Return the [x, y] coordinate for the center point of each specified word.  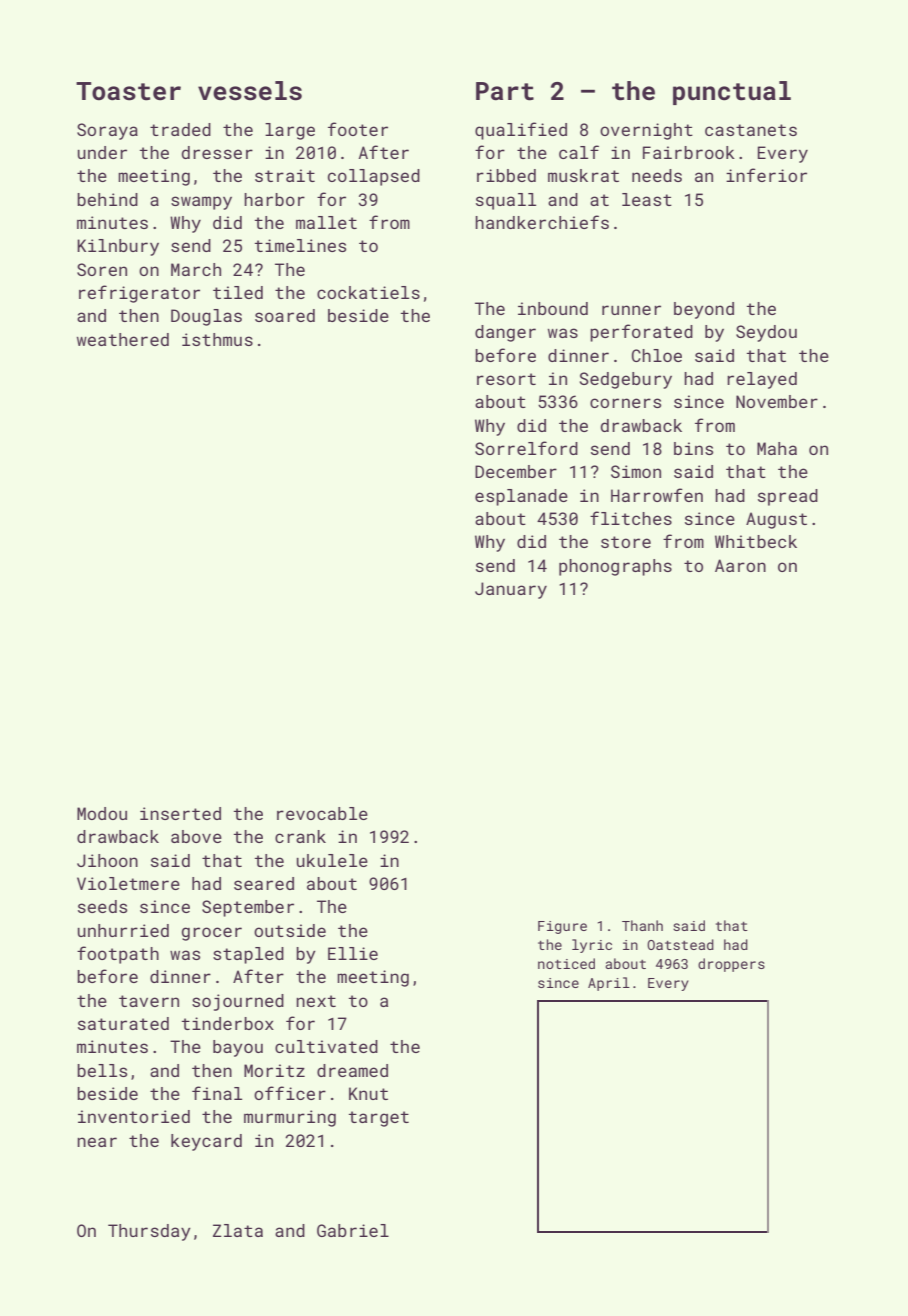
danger [505, 333]
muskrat [583, 175]
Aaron [740, 565]
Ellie [353, 953]
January [511, 590]
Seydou [766, 333]
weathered [123, 339]
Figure [562, 927]
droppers [731, 965]
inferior [766, 175]
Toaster [128, 91]
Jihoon [107, 860]
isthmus [217, 339]
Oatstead [680, 944]
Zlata [238, 1230]
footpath [118, 955]
